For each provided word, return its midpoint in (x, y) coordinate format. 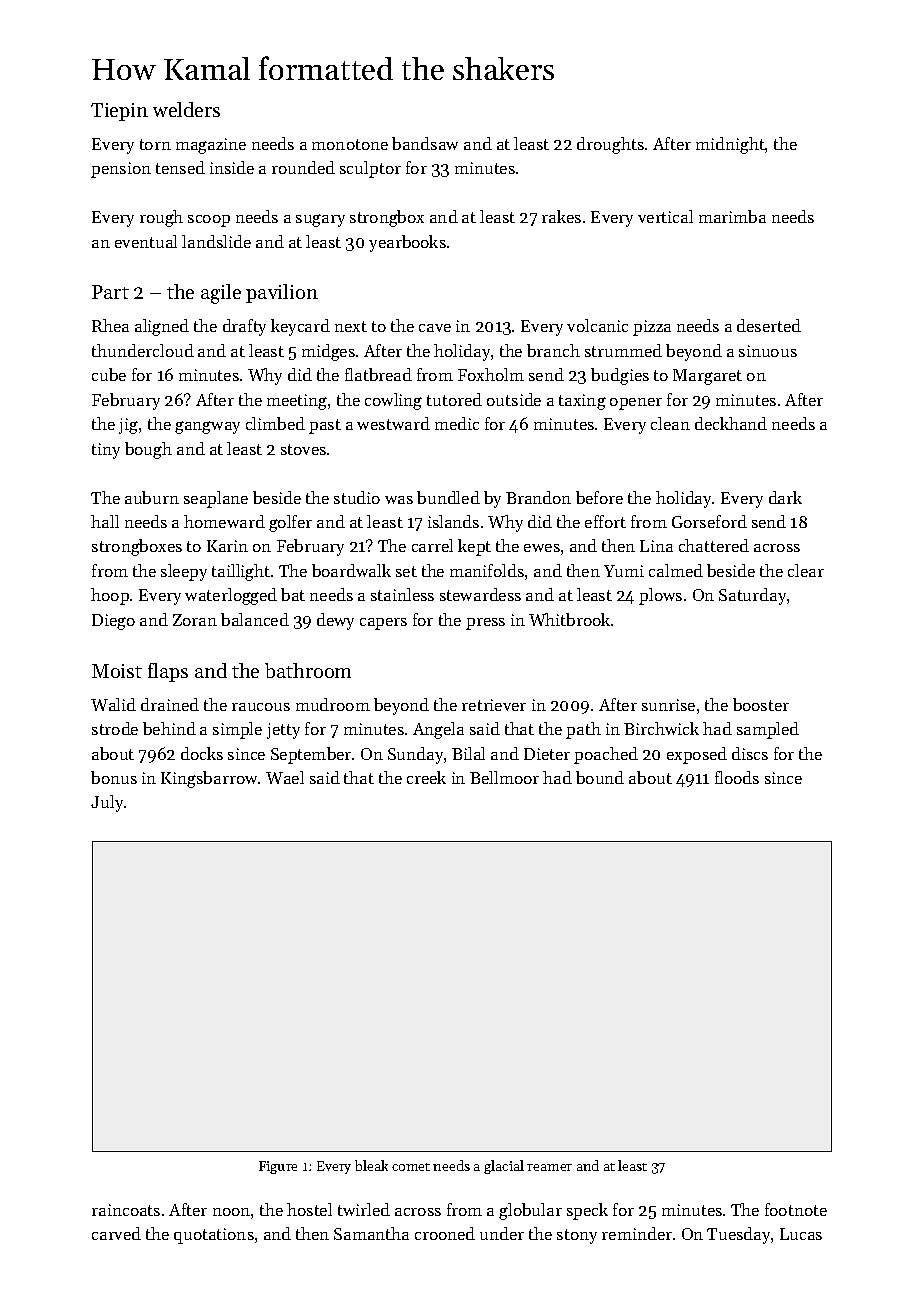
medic (457, 423)
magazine (211, 146)
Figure (278, 1167)
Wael (285, 777)
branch (553, 350)
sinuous (768, 351)
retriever (494, 705)
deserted (769, 325)
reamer (549, 1167)
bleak (371, 1165)
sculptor (370, 169)
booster (761, 704)
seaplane (216, 499)
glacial (504, 1167)
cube (109, 374)
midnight (730, 145)
